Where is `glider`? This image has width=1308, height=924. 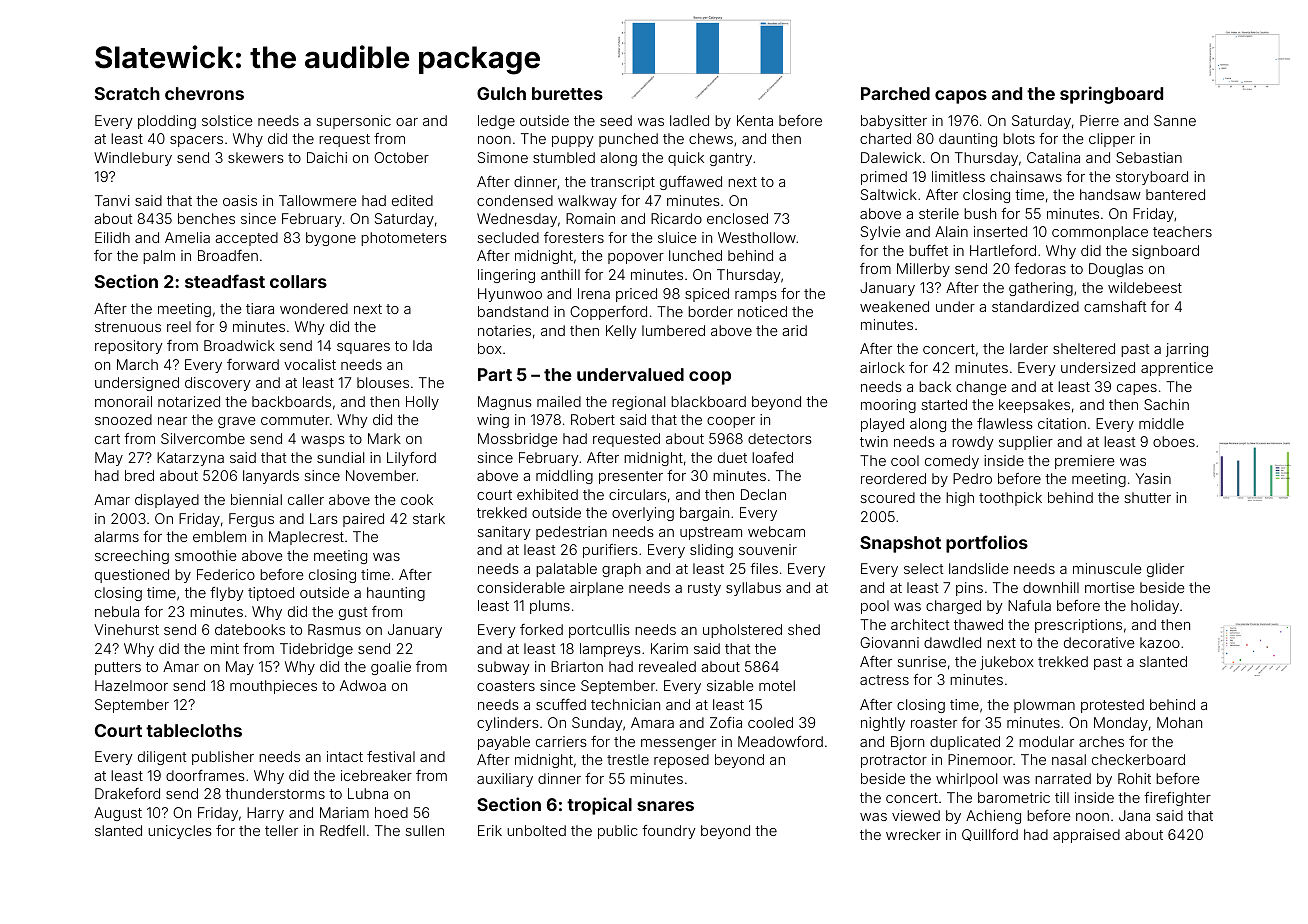 glider is located at coordinates (1165, 570).
